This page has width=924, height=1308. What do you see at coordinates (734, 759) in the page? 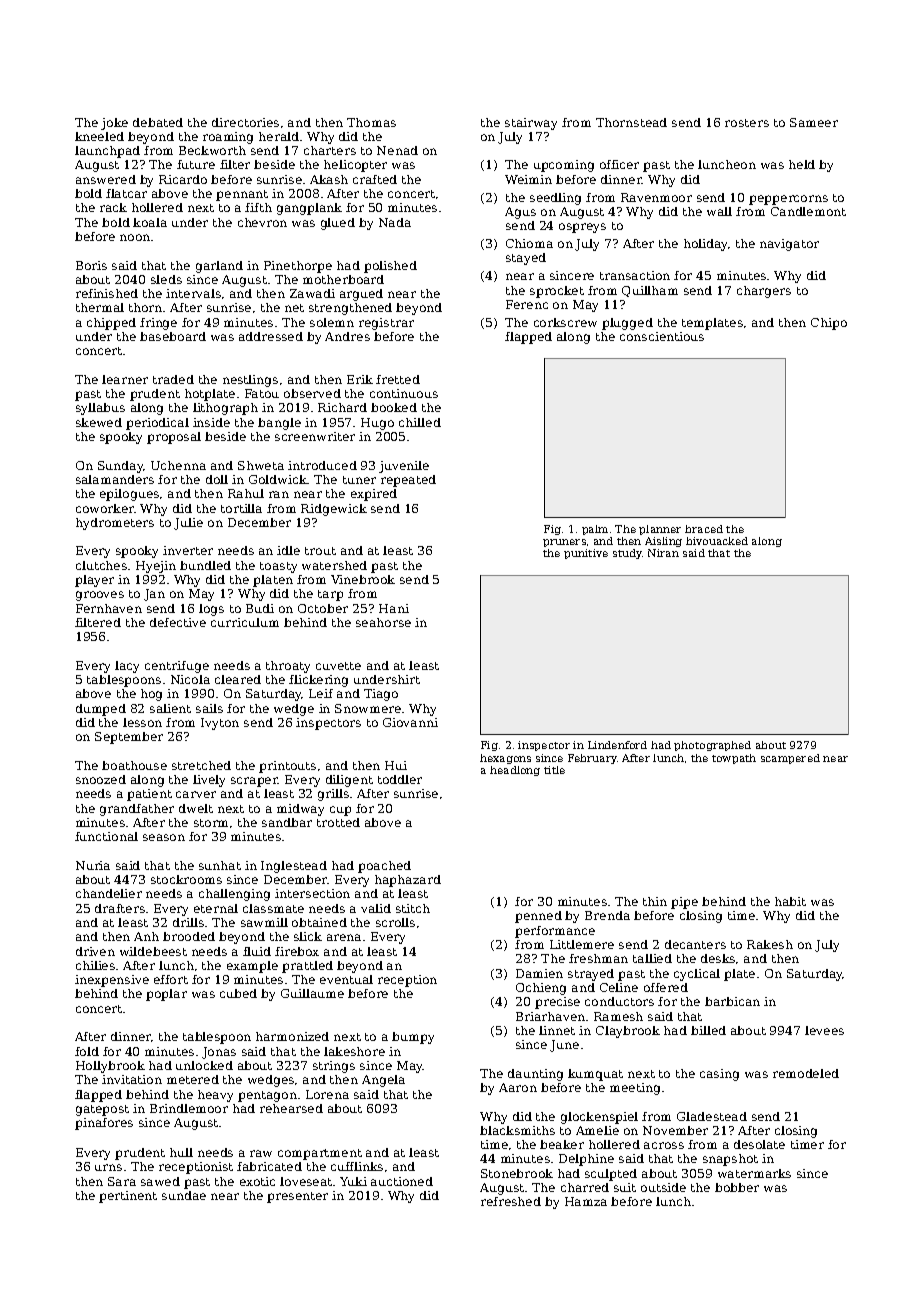
I see `towpath` at bounding box center [734, 759].
